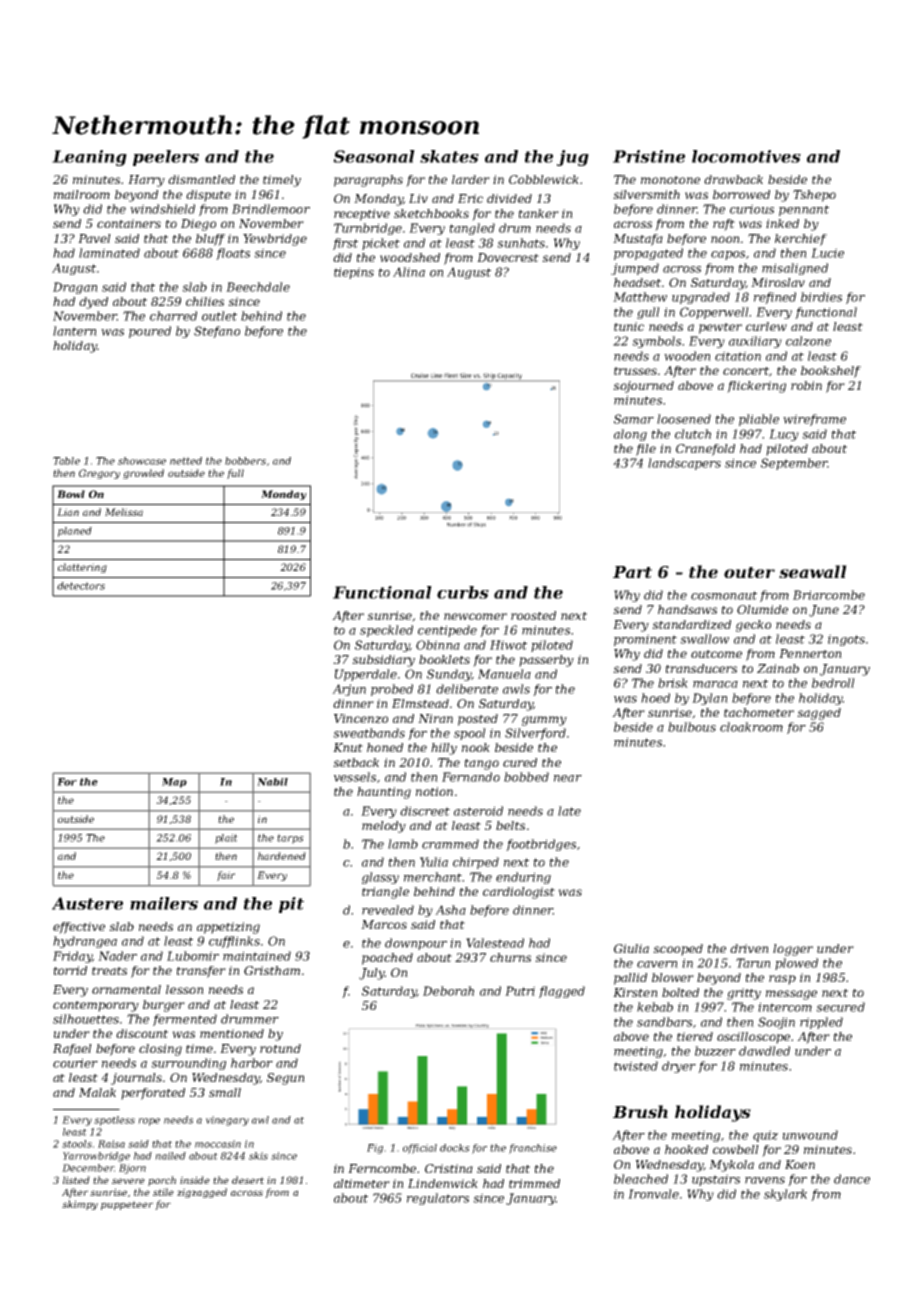  I want to click on puppeteer, so click(127, 1205).
